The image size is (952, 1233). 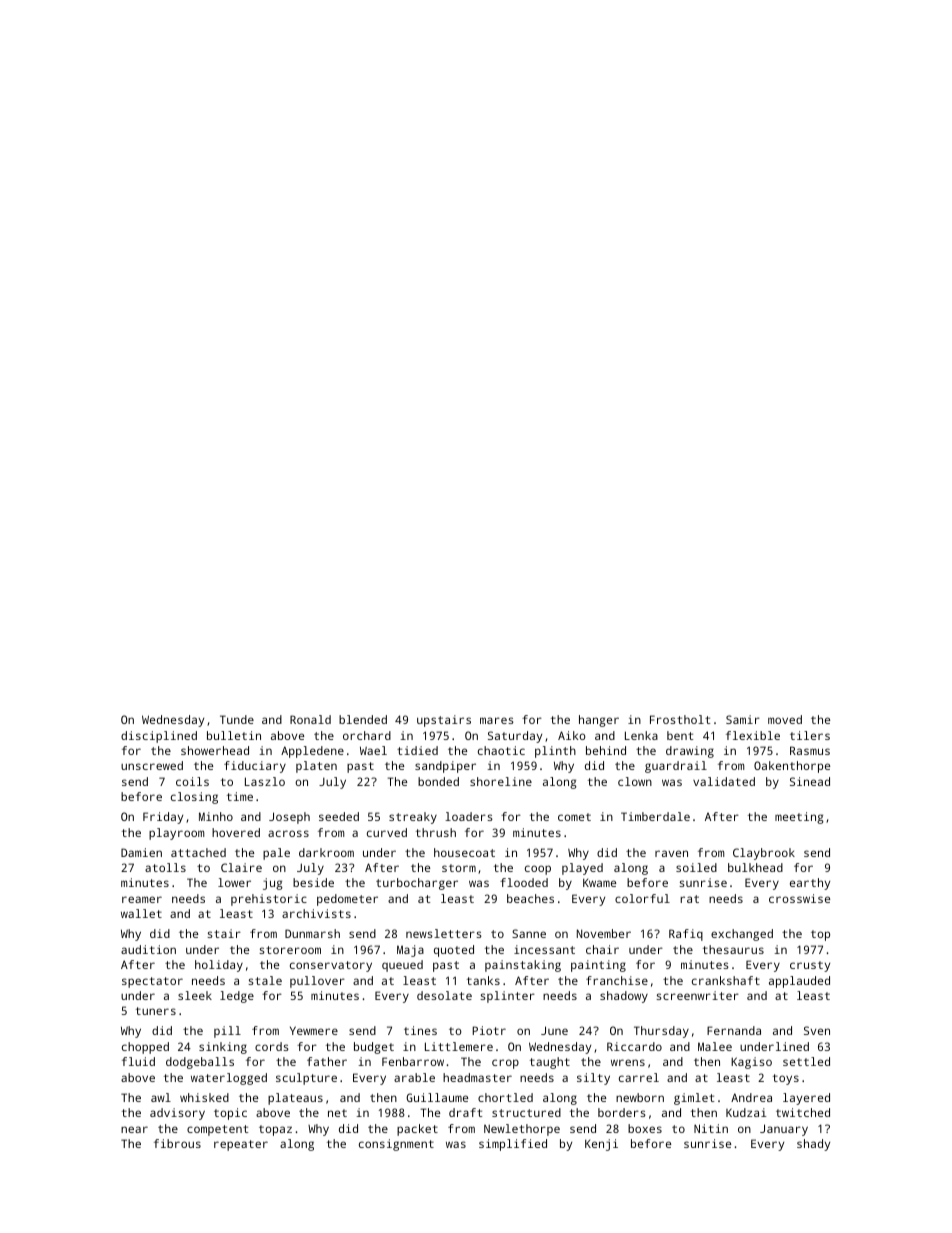 What do you see at coordinates (219, 966) in the document?
I see `holiday` at bounding box center [219, 966].
